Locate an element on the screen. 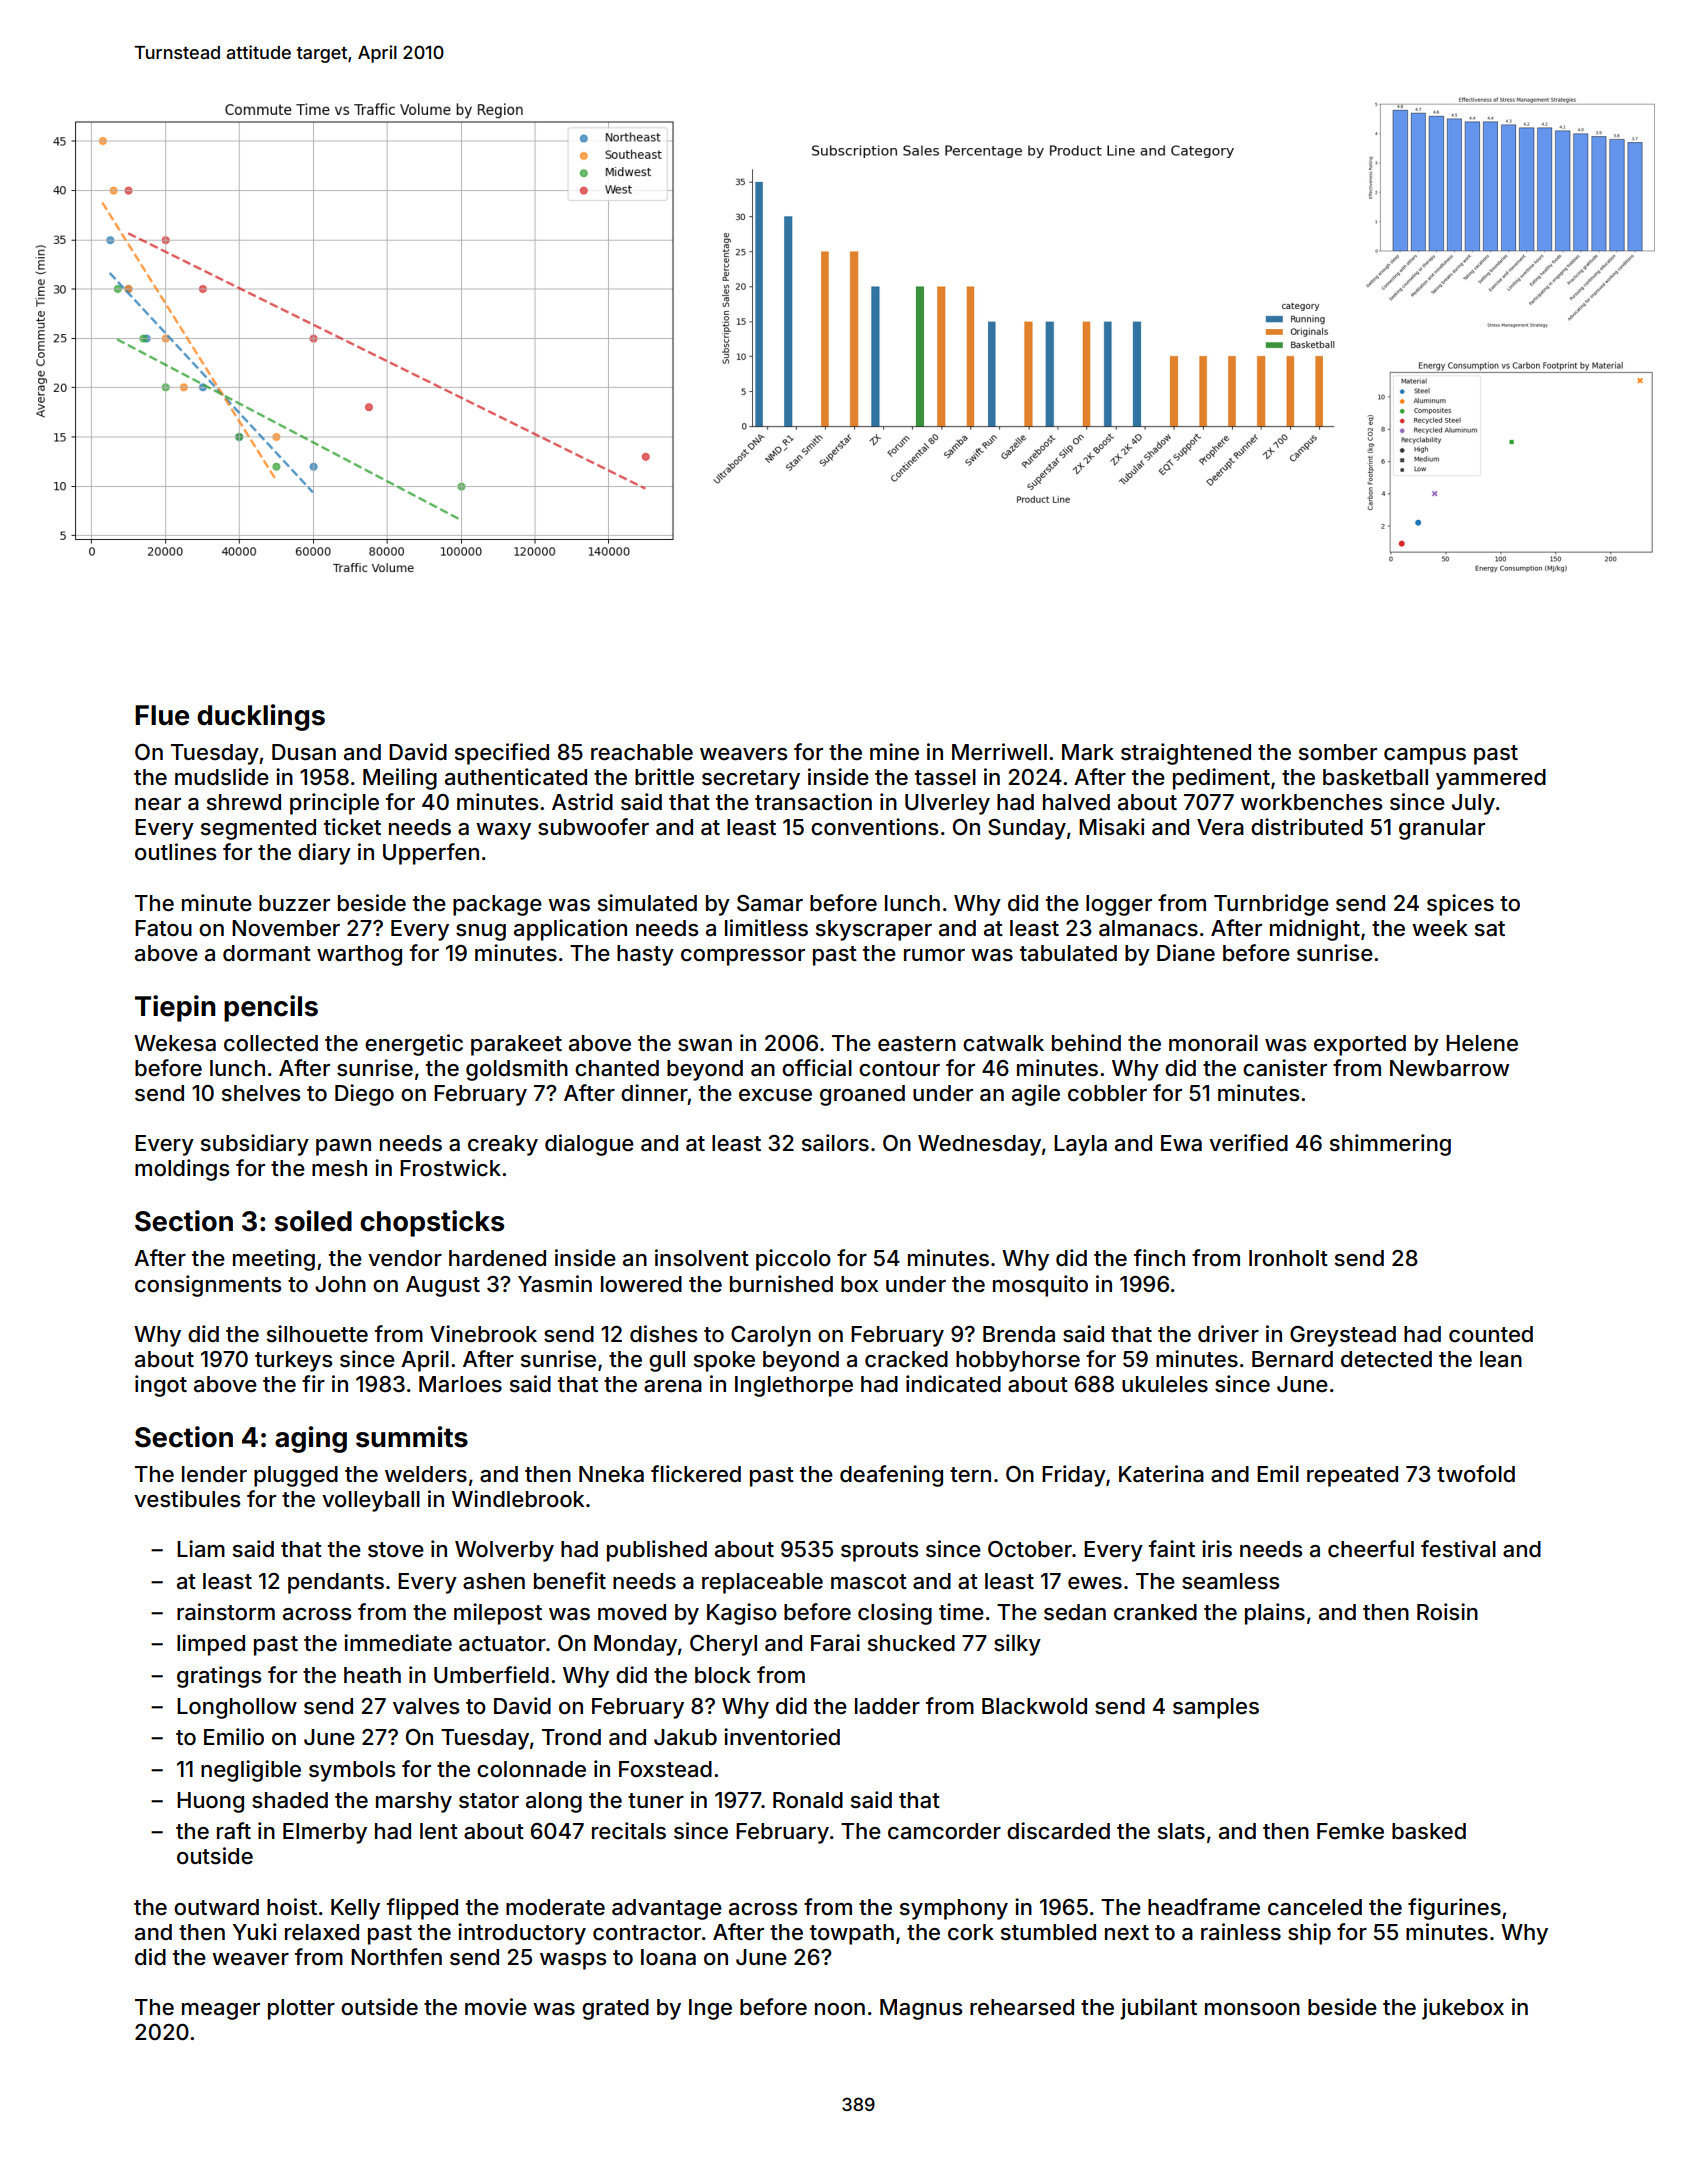 The width and height of the screenshot is (1683, 2178). Fatou is located at coordinates (163, 928).
